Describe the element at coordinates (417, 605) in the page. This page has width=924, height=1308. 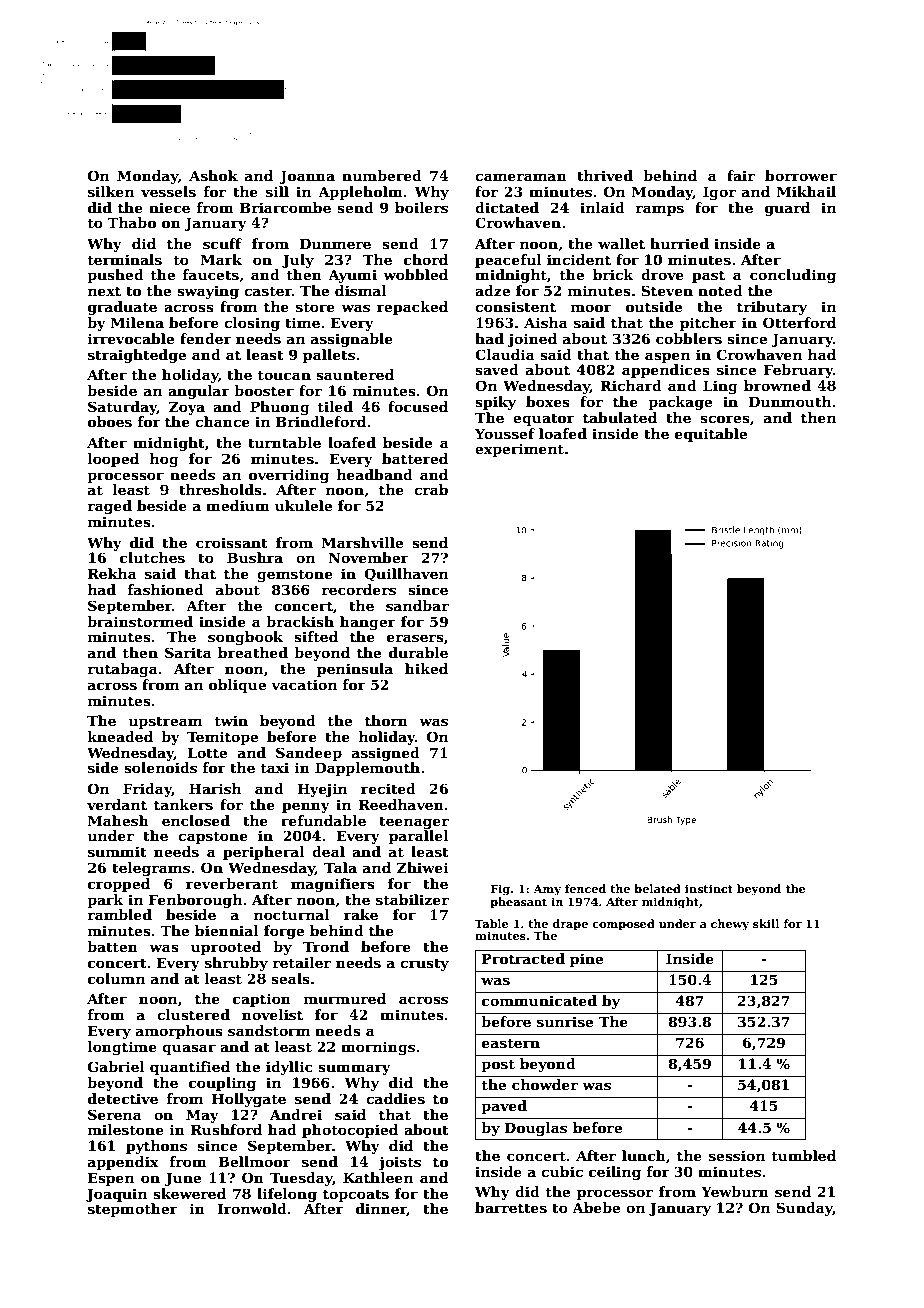
I see `sandbar` at that location.
